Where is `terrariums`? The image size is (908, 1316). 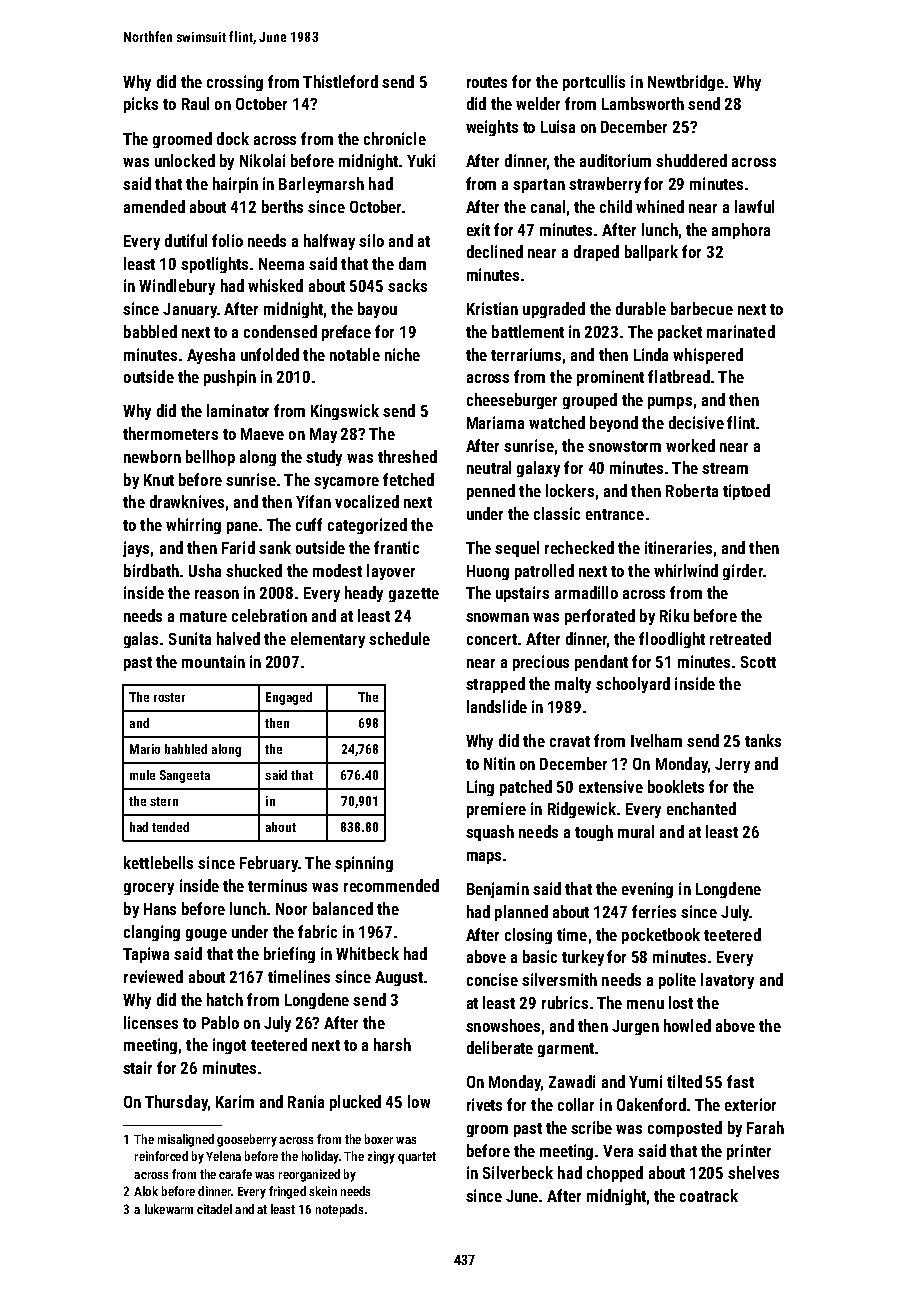
terrariums is located at coordinates (526, 354).
